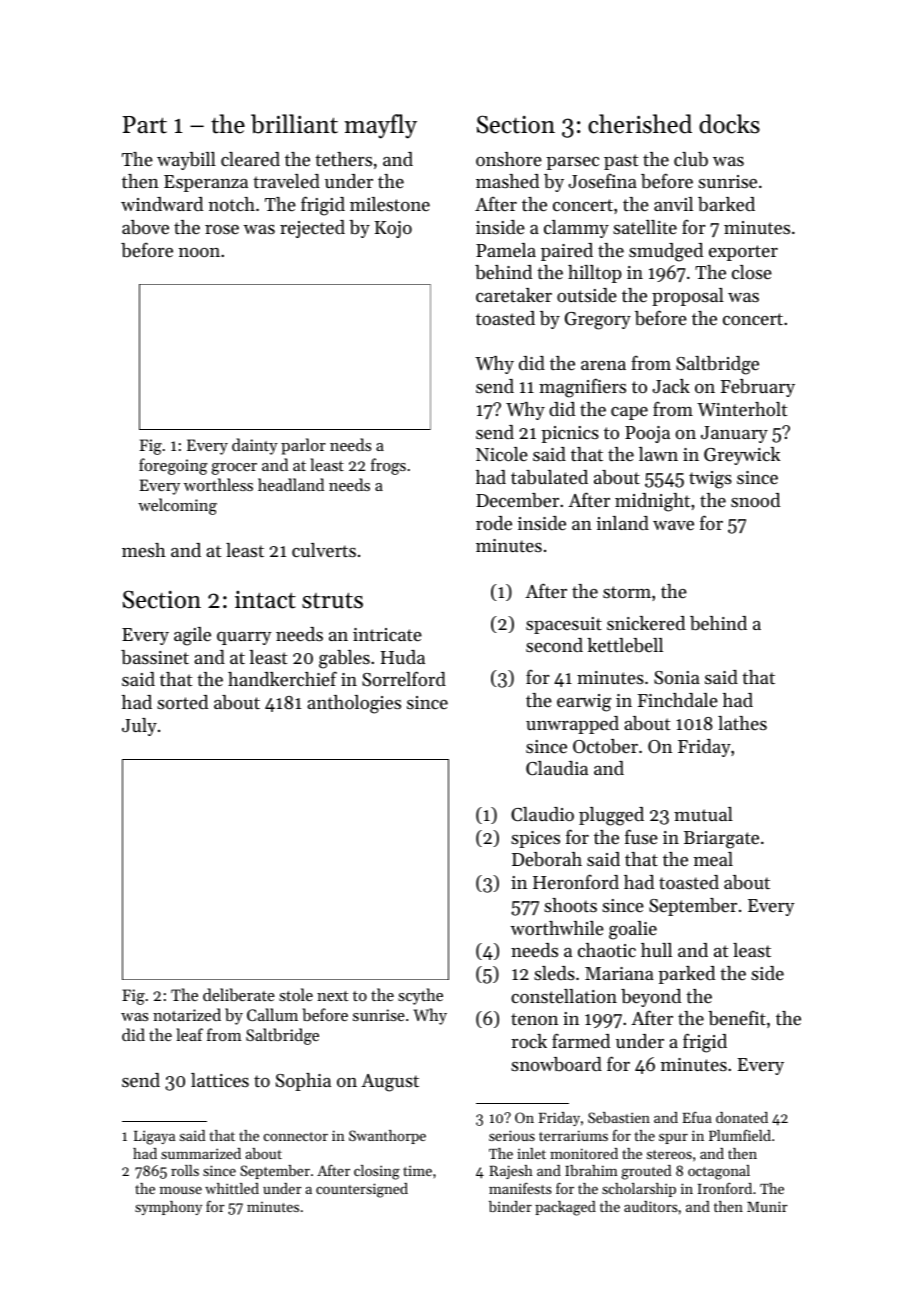 This document has width=924, height=1308. I want to click on close, so click(752, 272).
